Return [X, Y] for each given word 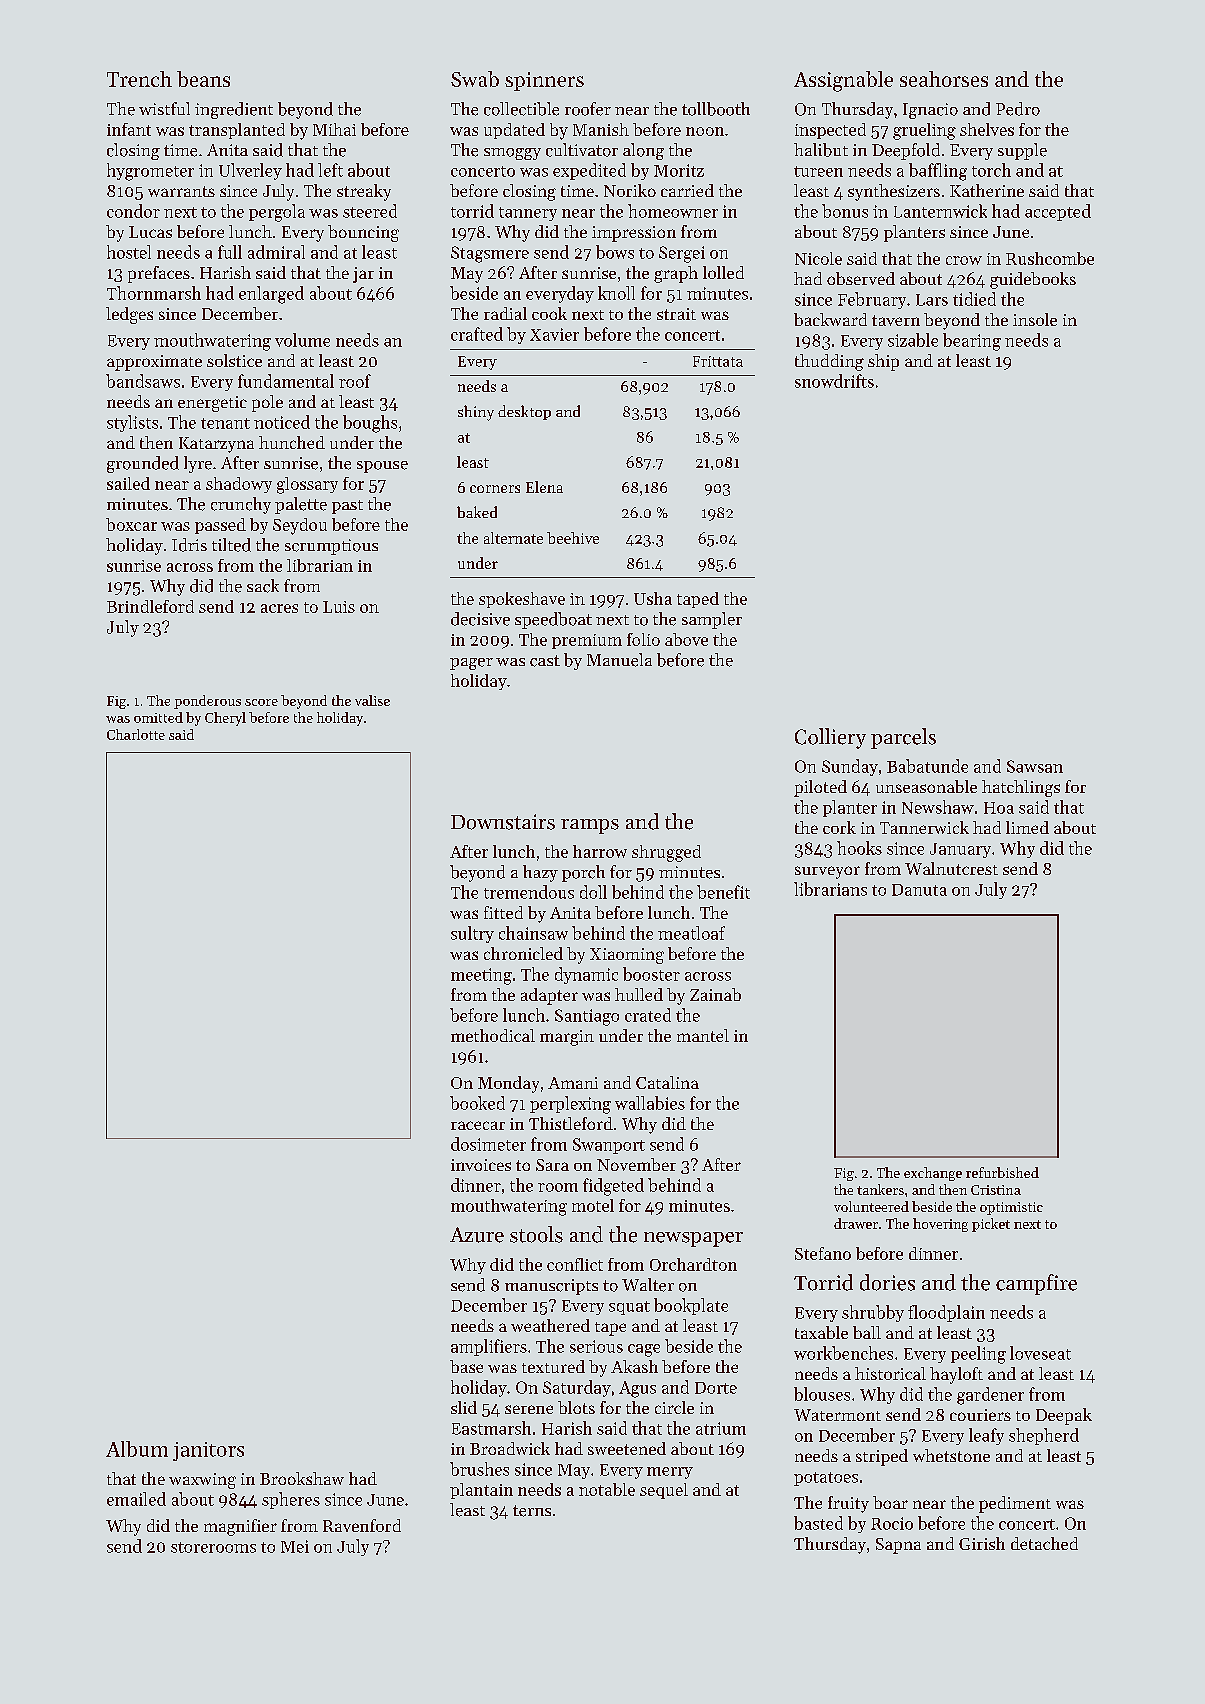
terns [532, 1511]
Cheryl [225, 719]
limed [1027, 827]
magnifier [240, 1527]
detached [1044, 1543]
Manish [601, 129]
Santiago [587, 1017]
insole [1035, 319]
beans [203, 79]
